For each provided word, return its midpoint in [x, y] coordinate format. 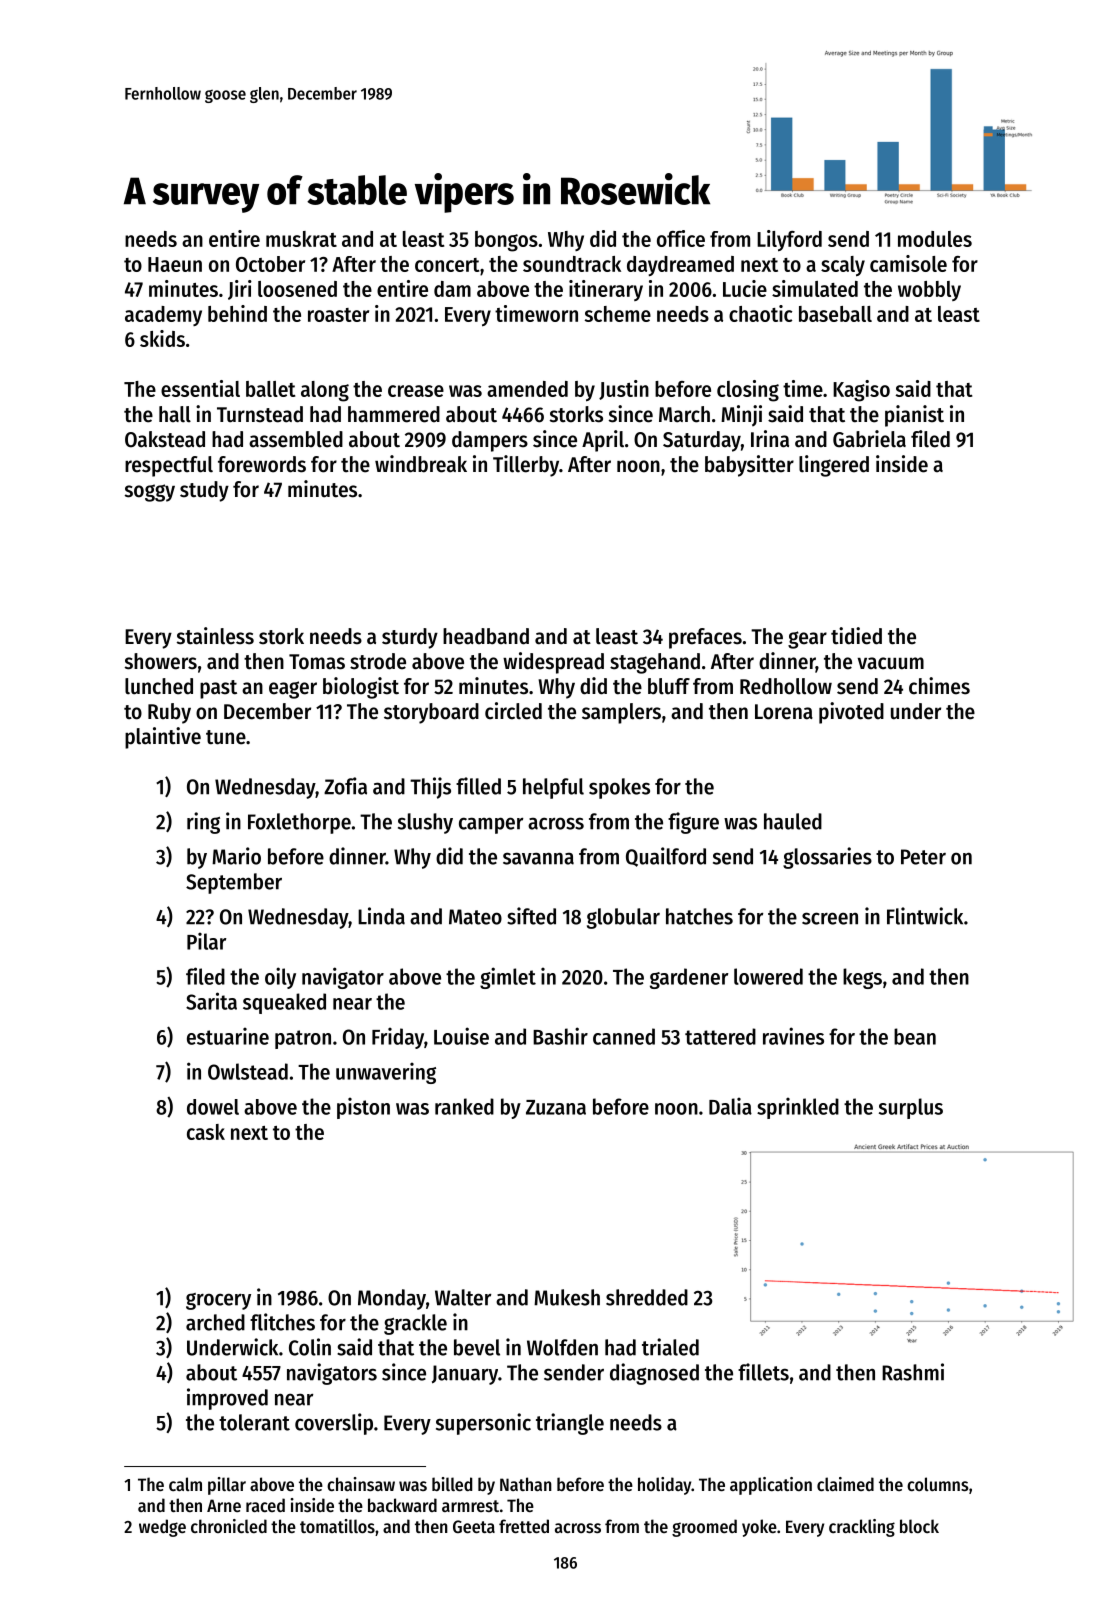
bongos [506, 241]
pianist [914, 416]
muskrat [301, 239]
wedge [162, 1528]
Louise [461, 1036]
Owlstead [248, 1071]
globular [623, 918]
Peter [923, 857]
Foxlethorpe [299, 823]
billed [452, 1484]
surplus [911, 1108]
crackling [862, 1528]
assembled [296, 439]
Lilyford [789, 241]
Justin [624, 390]
